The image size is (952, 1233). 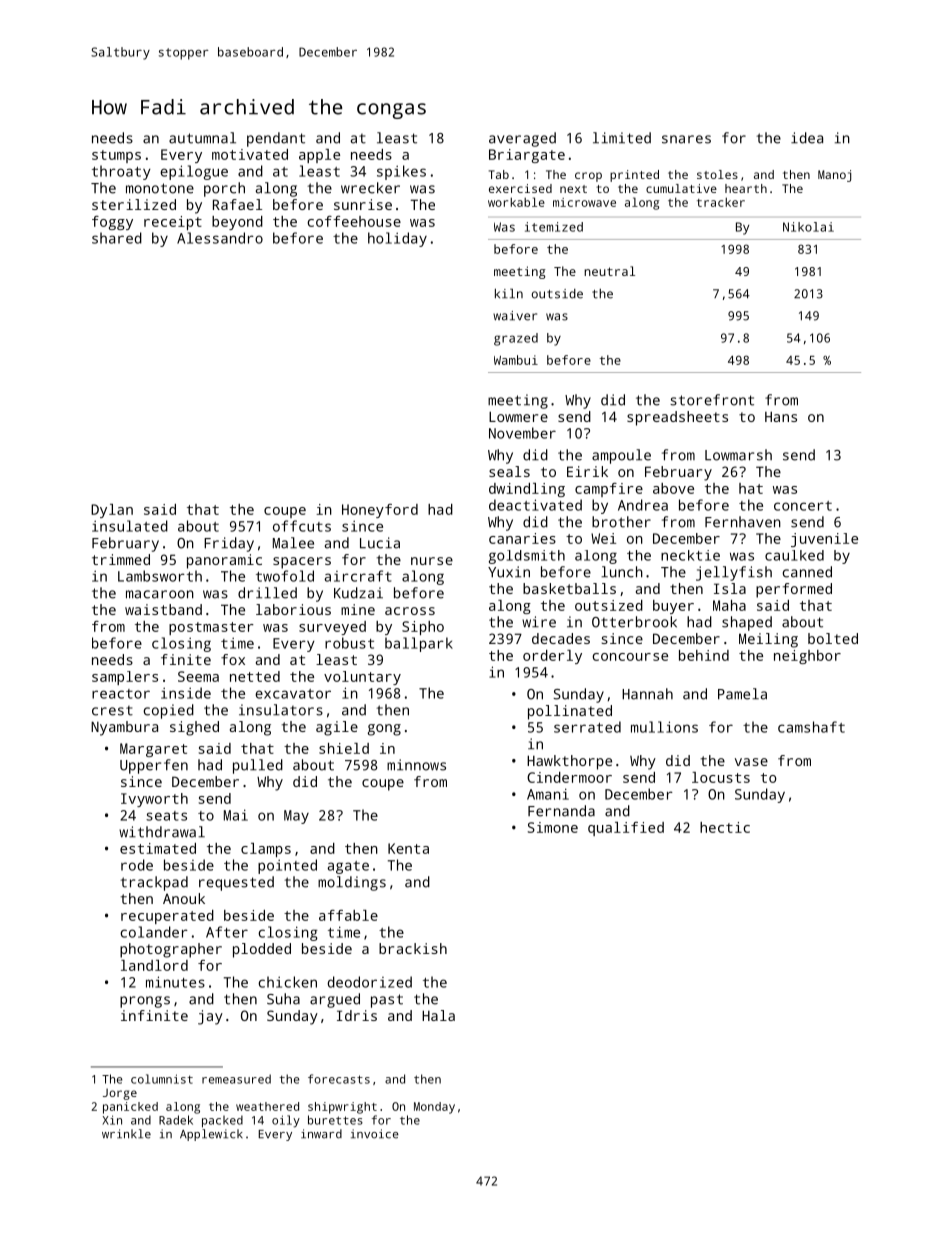 I want to click on limited, so click(x=622, y=138).
